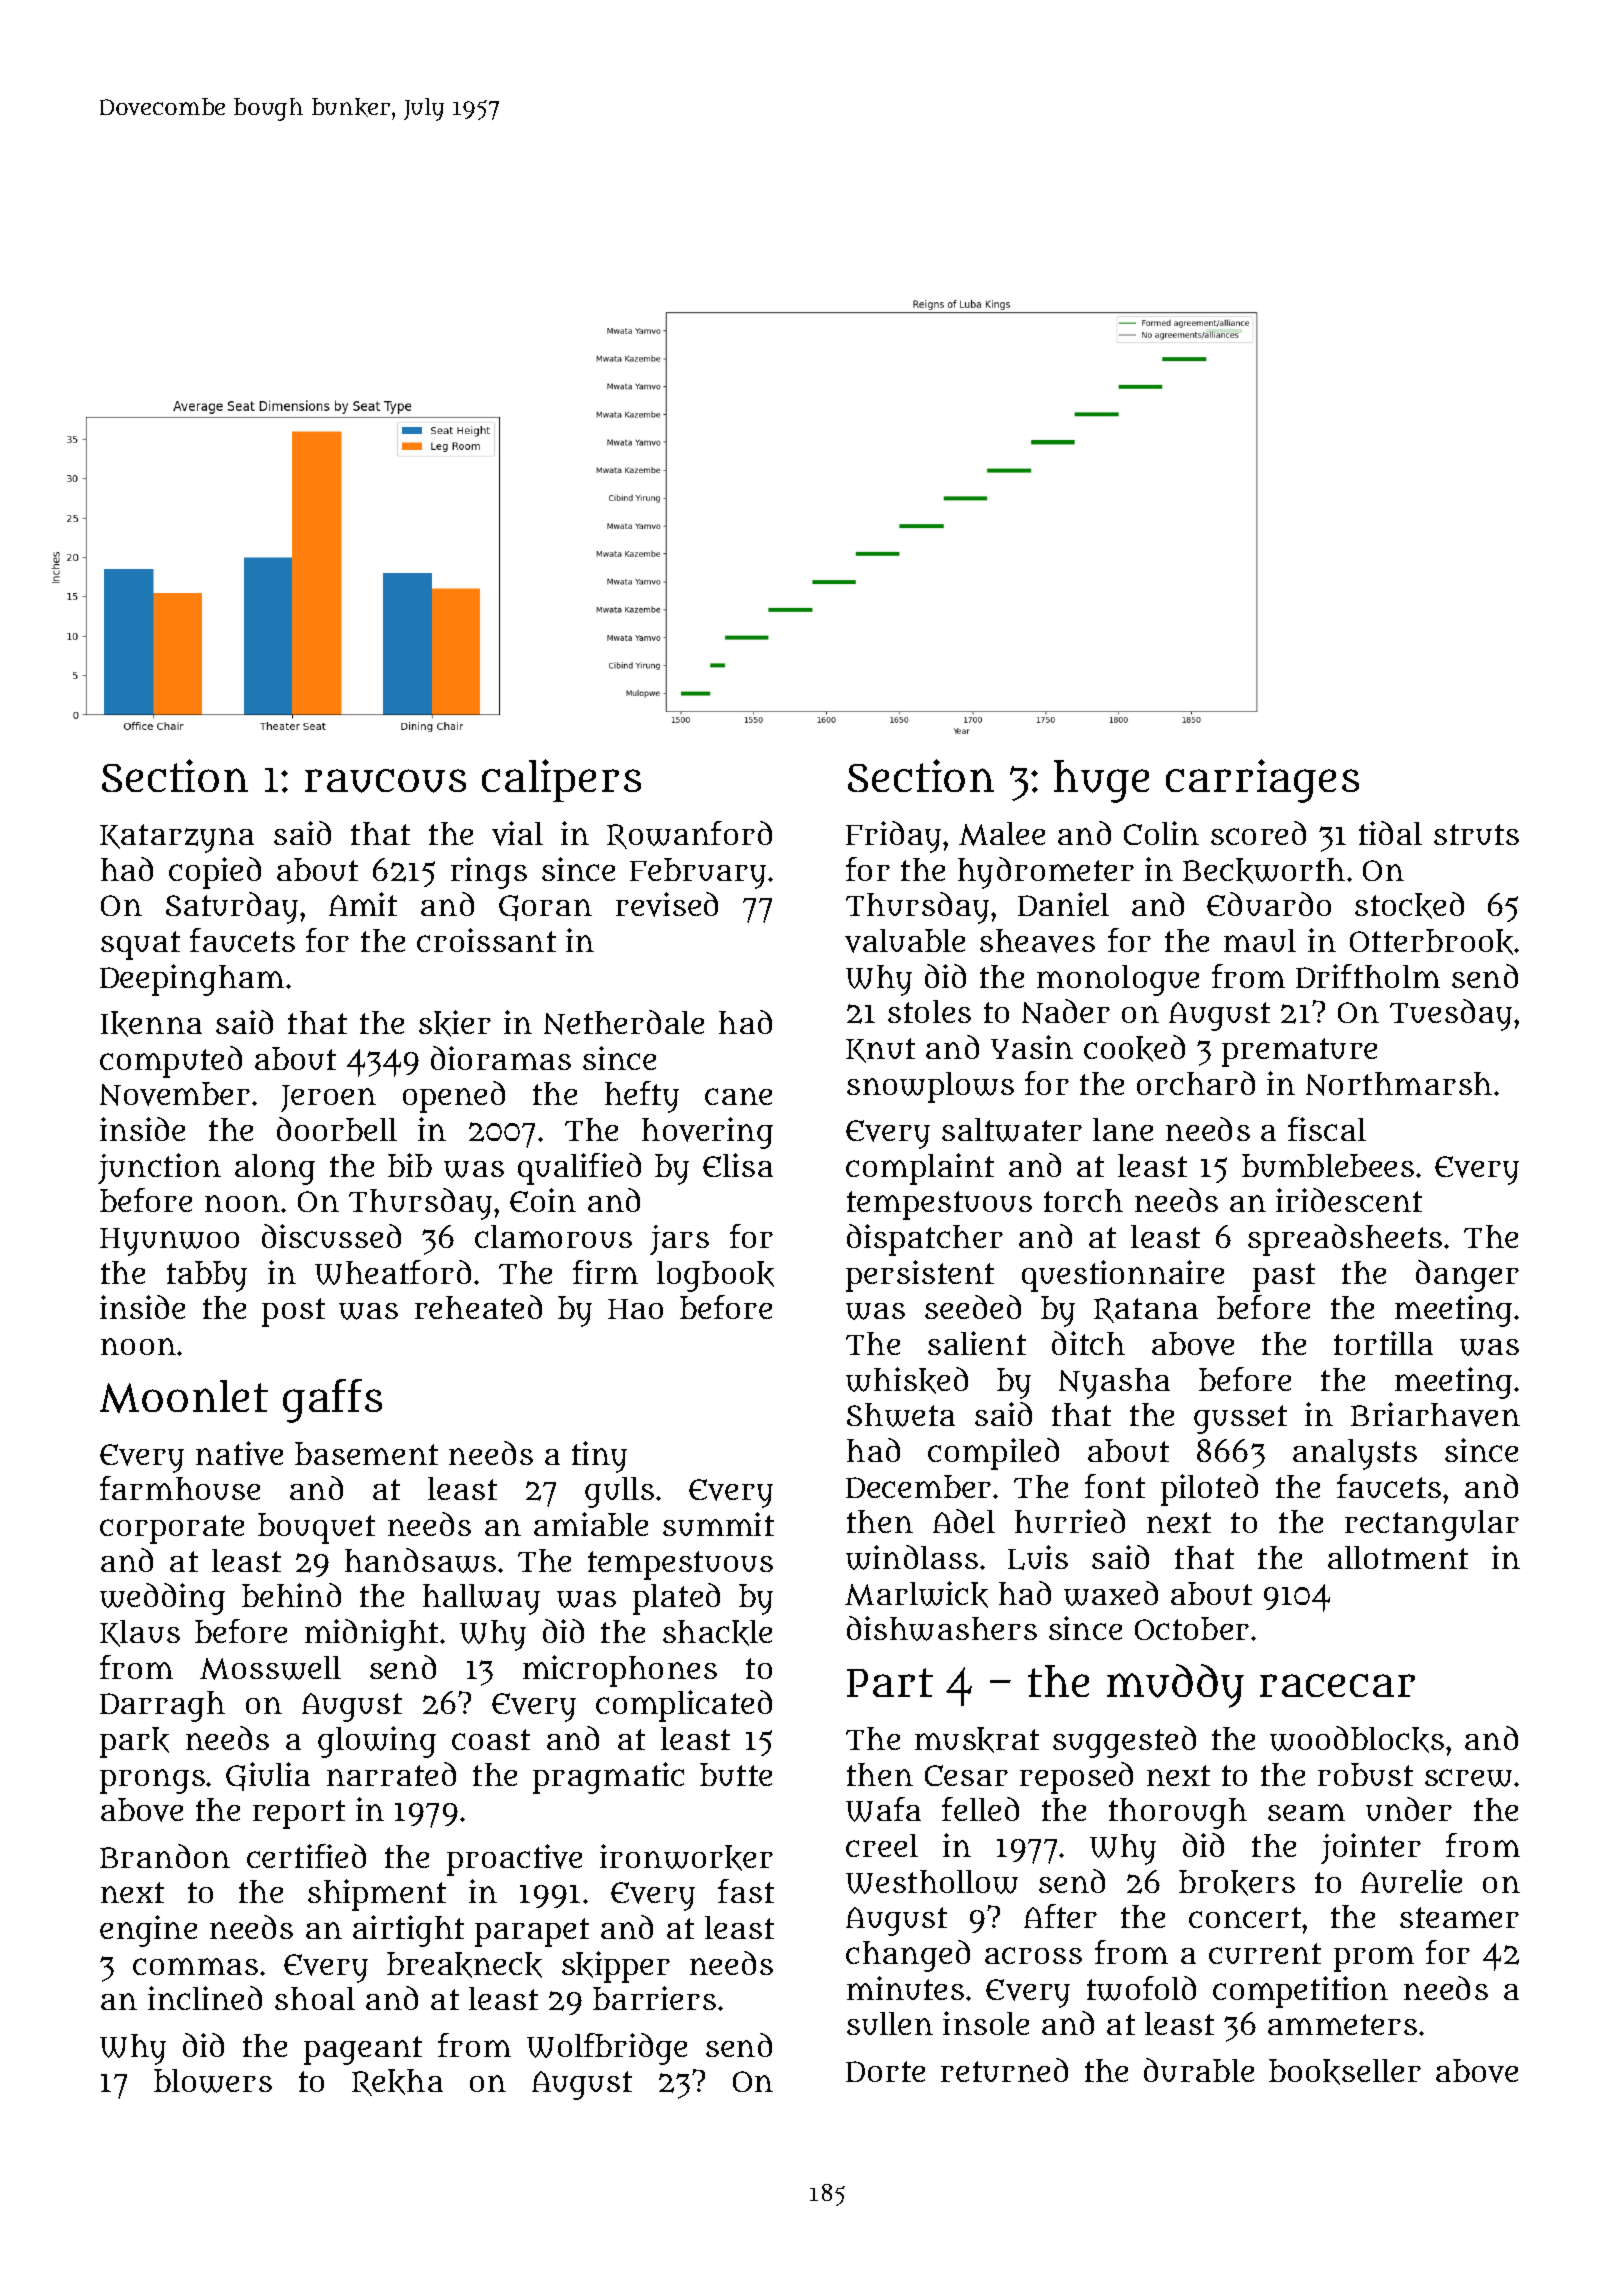  Describe the element at coordinates (667, 904) in the screenshot. I see `revised` at that location.
